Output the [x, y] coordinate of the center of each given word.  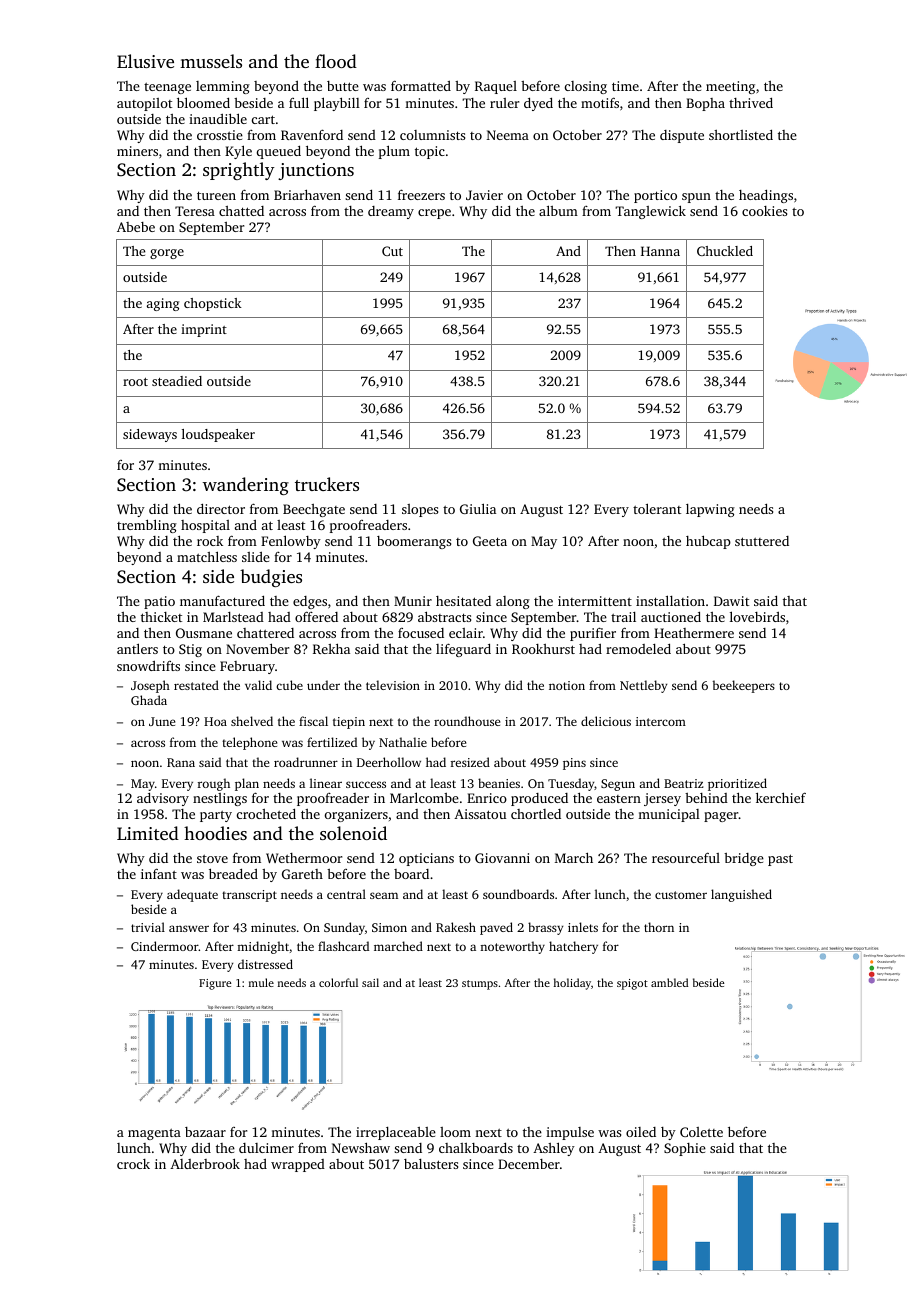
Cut [392, 251]
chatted [241, 211]
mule [261, 982]
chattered [265, 633]
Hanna [660, 251]
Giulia [478, 508]
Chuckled [725, 251]
